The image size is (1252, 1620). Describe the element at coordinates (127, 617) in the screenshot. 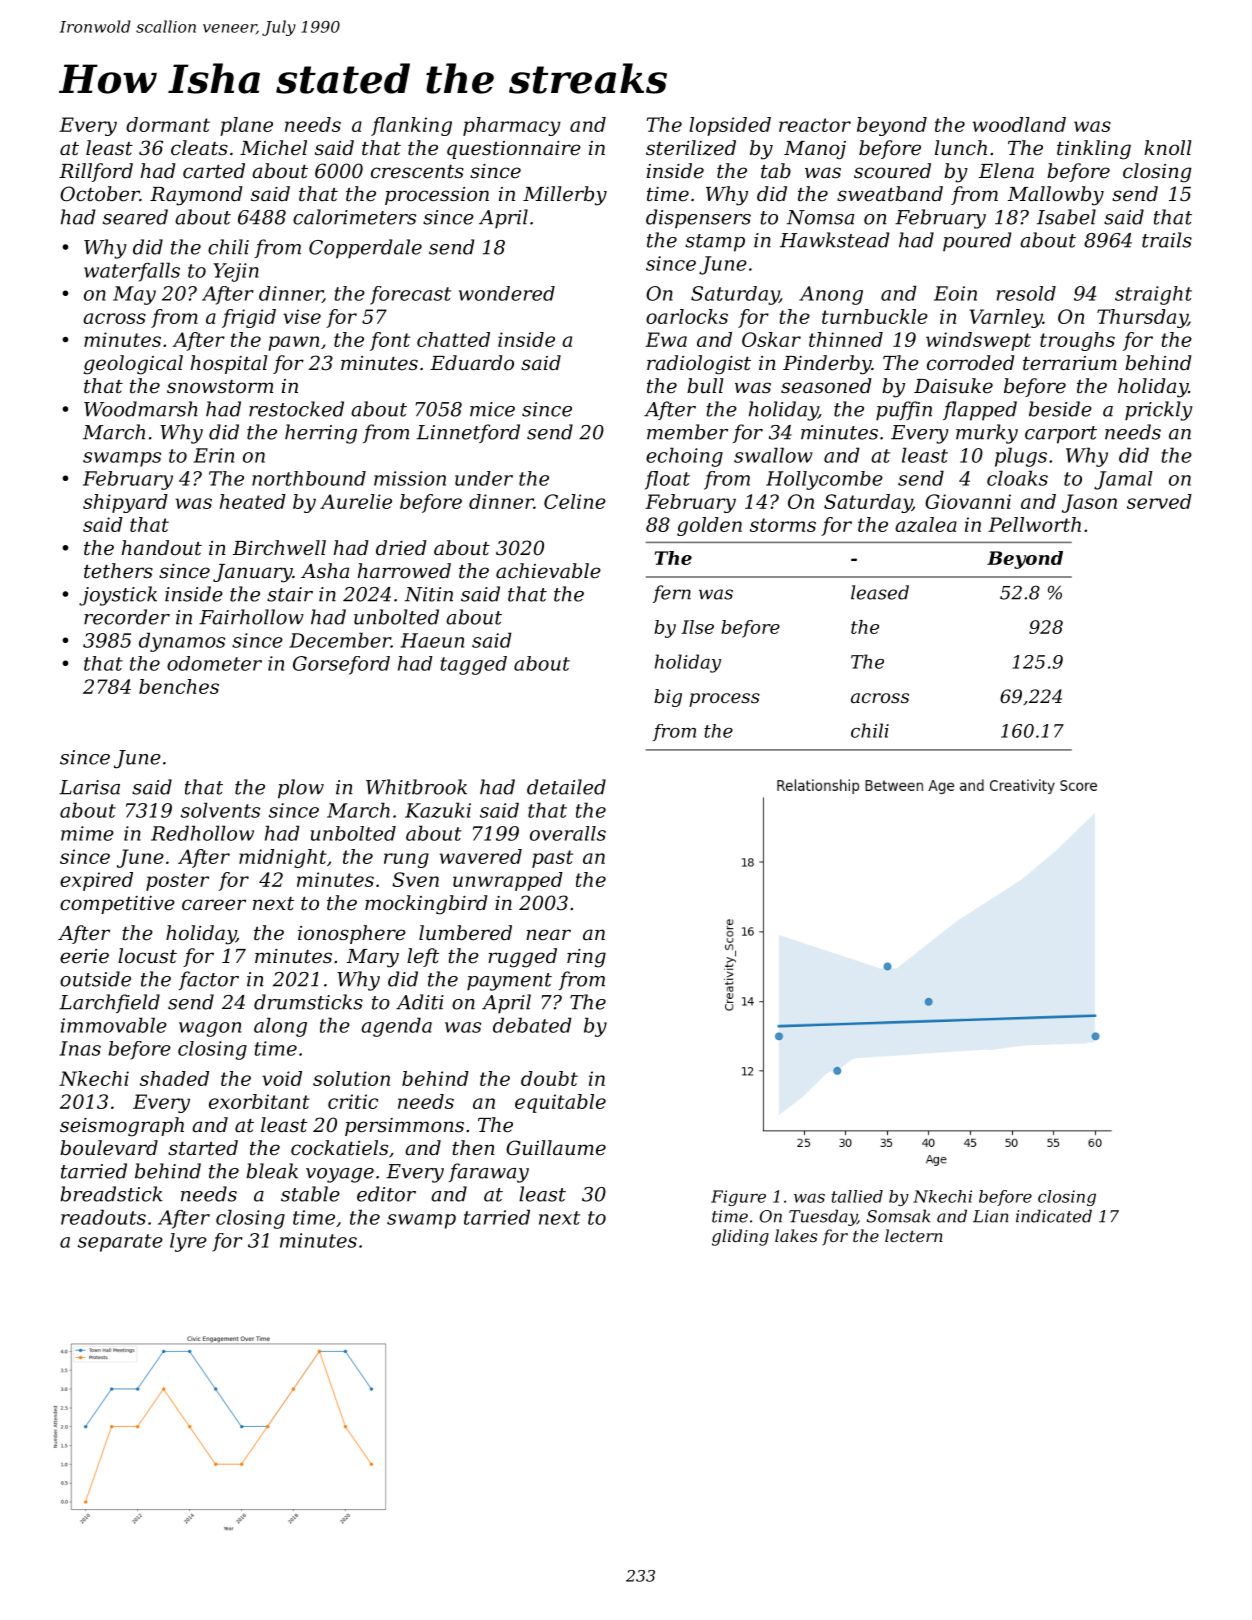

I see `recorder` at that location.
